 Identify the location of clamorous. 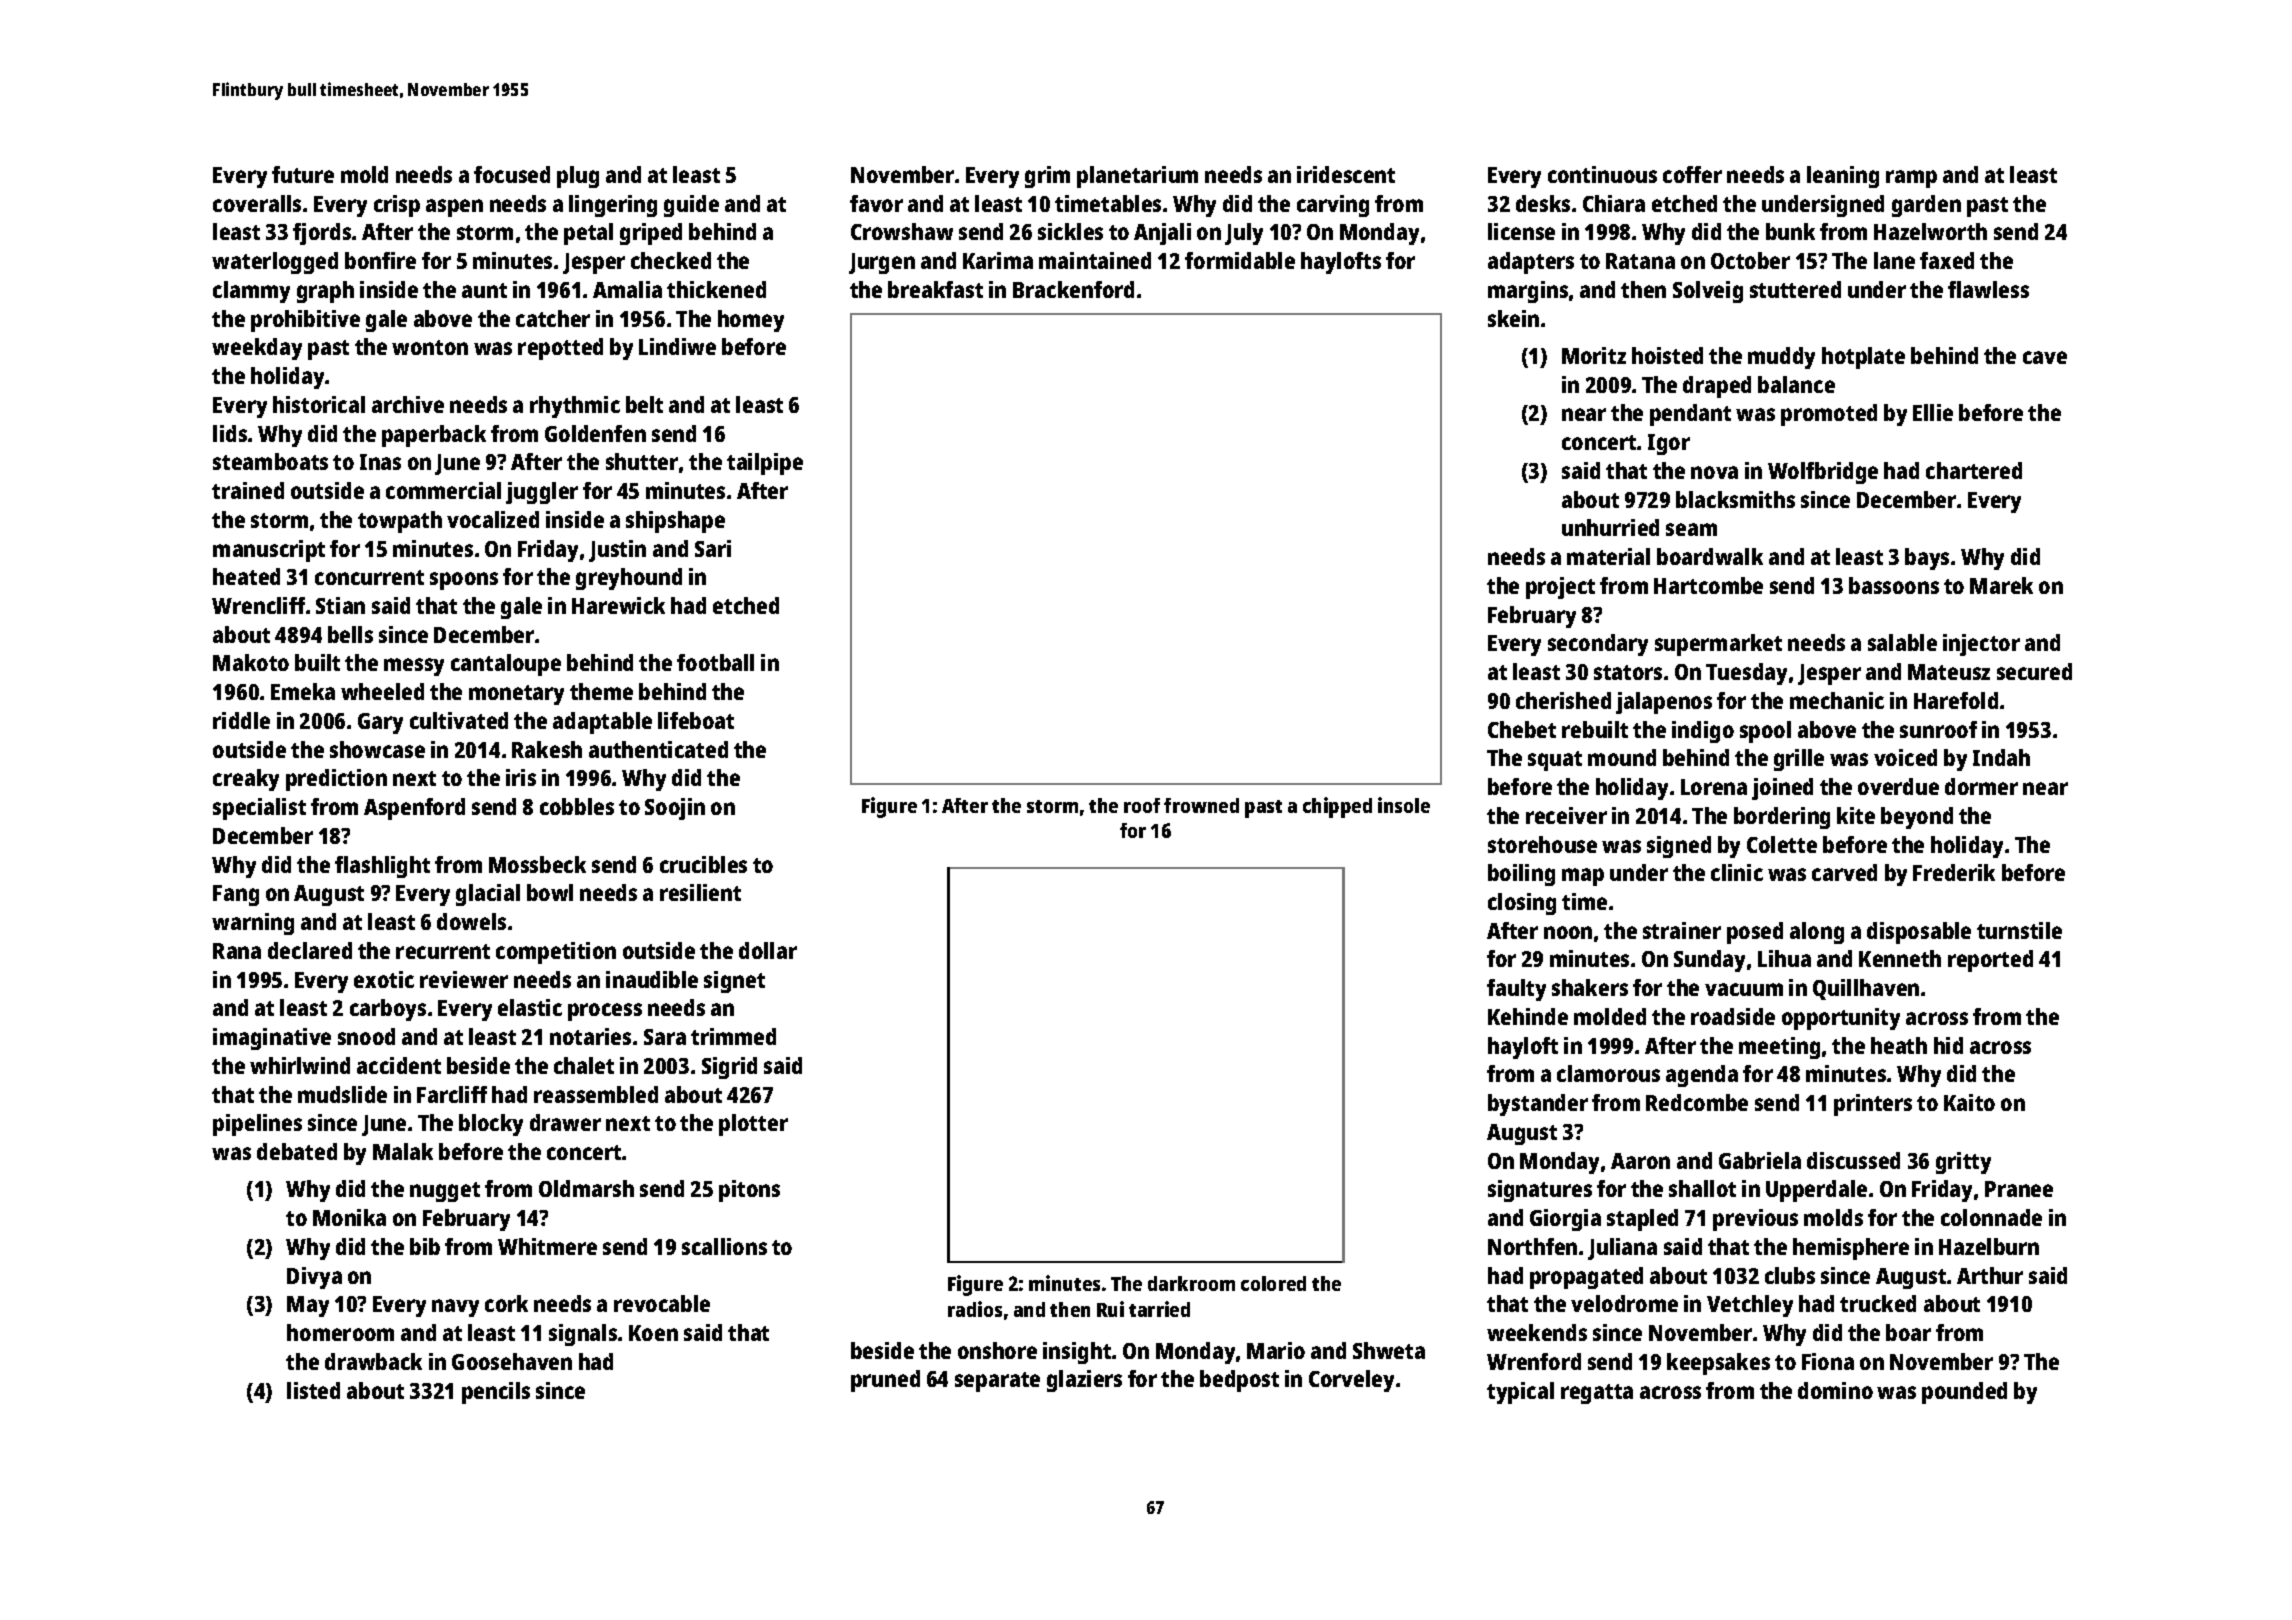
(1608, 1073).
